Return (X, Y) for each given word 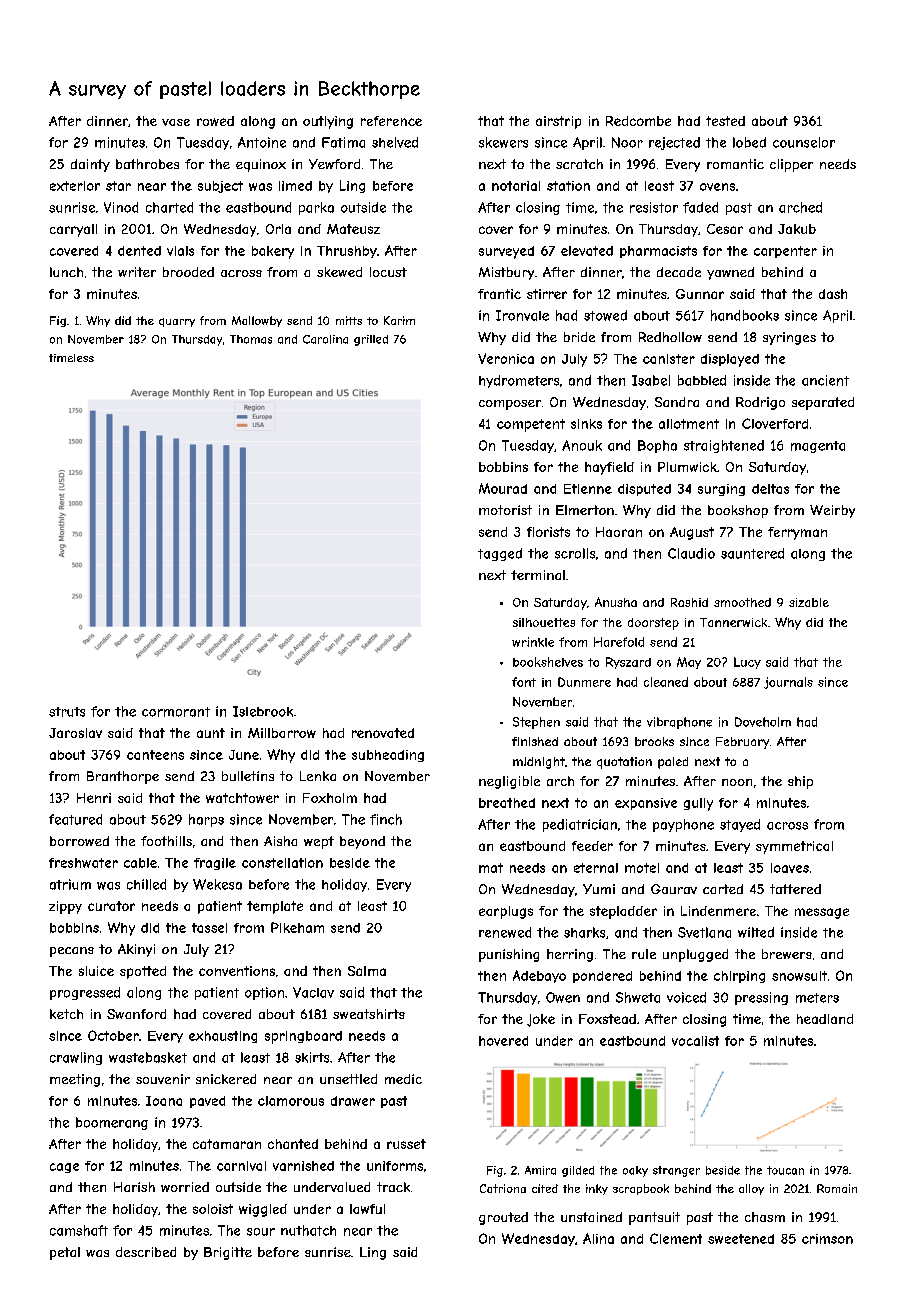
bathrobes (147, 164)
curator (111, 906)
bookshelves (548, 662)
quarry (177, 322)
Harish (134, 1187)
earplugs (506, 912)
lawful (367, 1209)
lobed (749, 142)
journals (788, 683)
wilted (756, 932)
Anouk (582, 445)
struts (67, 712)
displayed (730, 360)
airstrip (558, 122)
